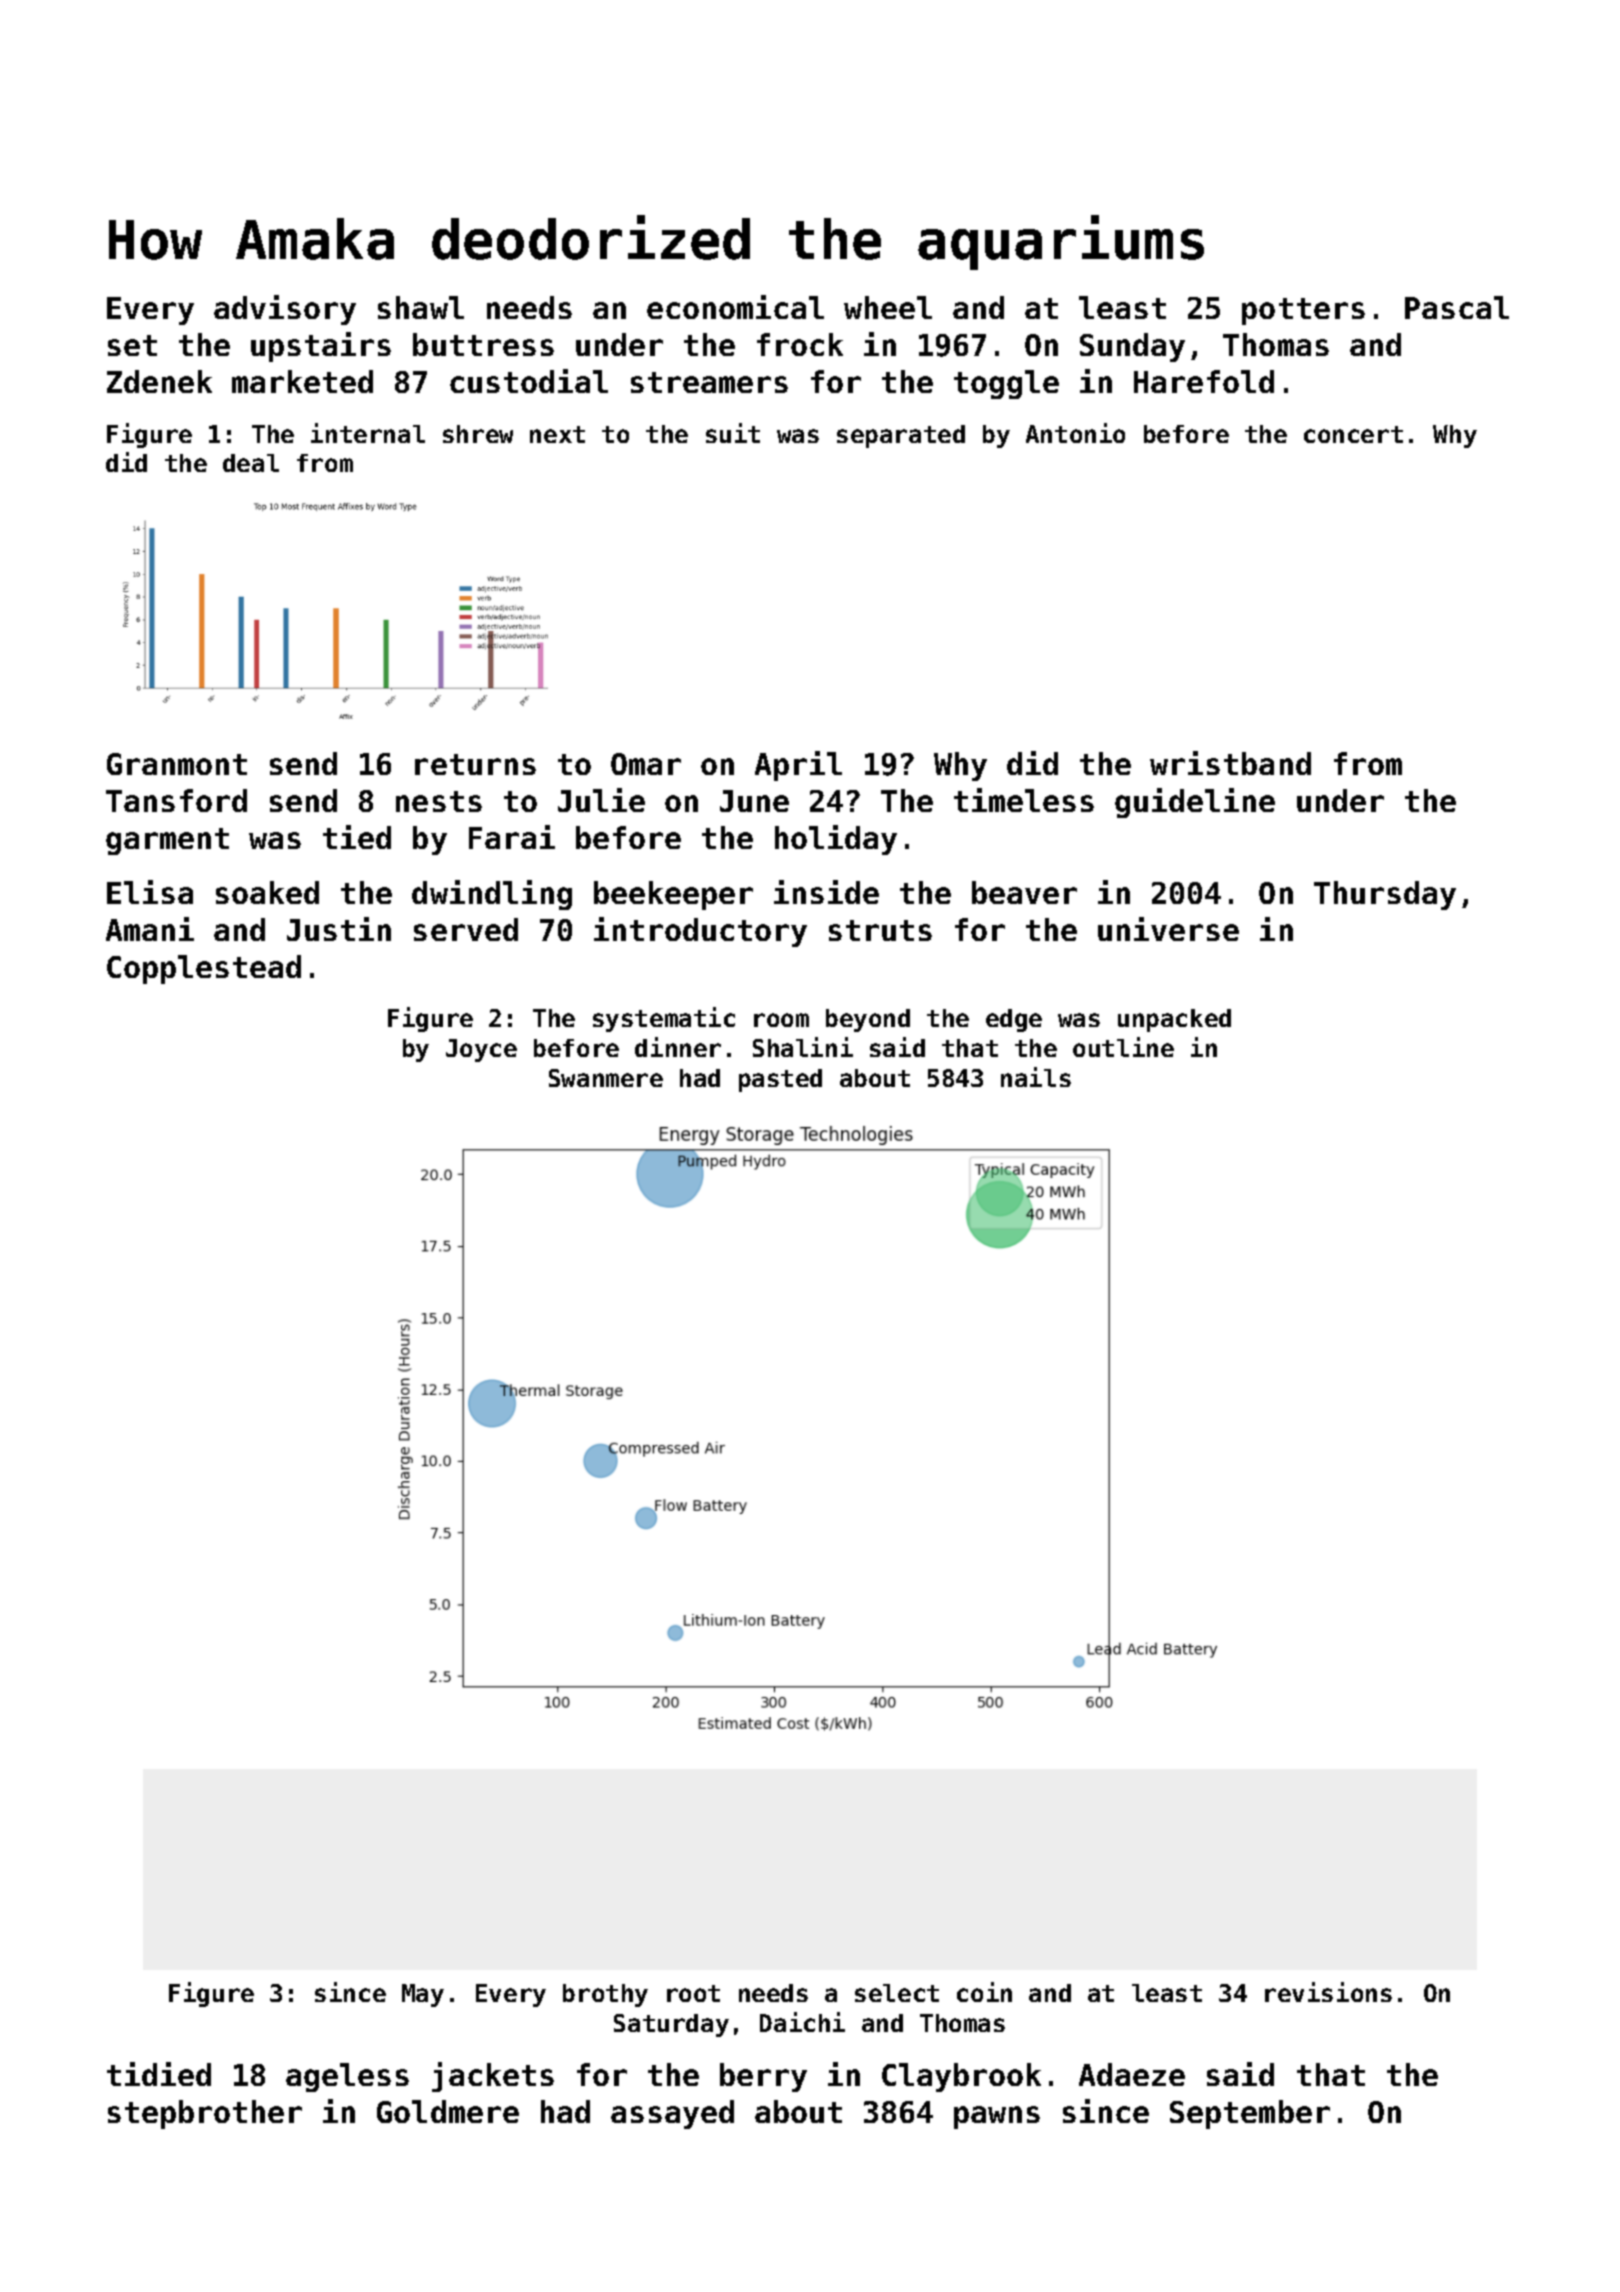 This image has height=2292, width=1620. Describe the element at coordinates (605, 1995) in the image. I see `brothy` at that location.
